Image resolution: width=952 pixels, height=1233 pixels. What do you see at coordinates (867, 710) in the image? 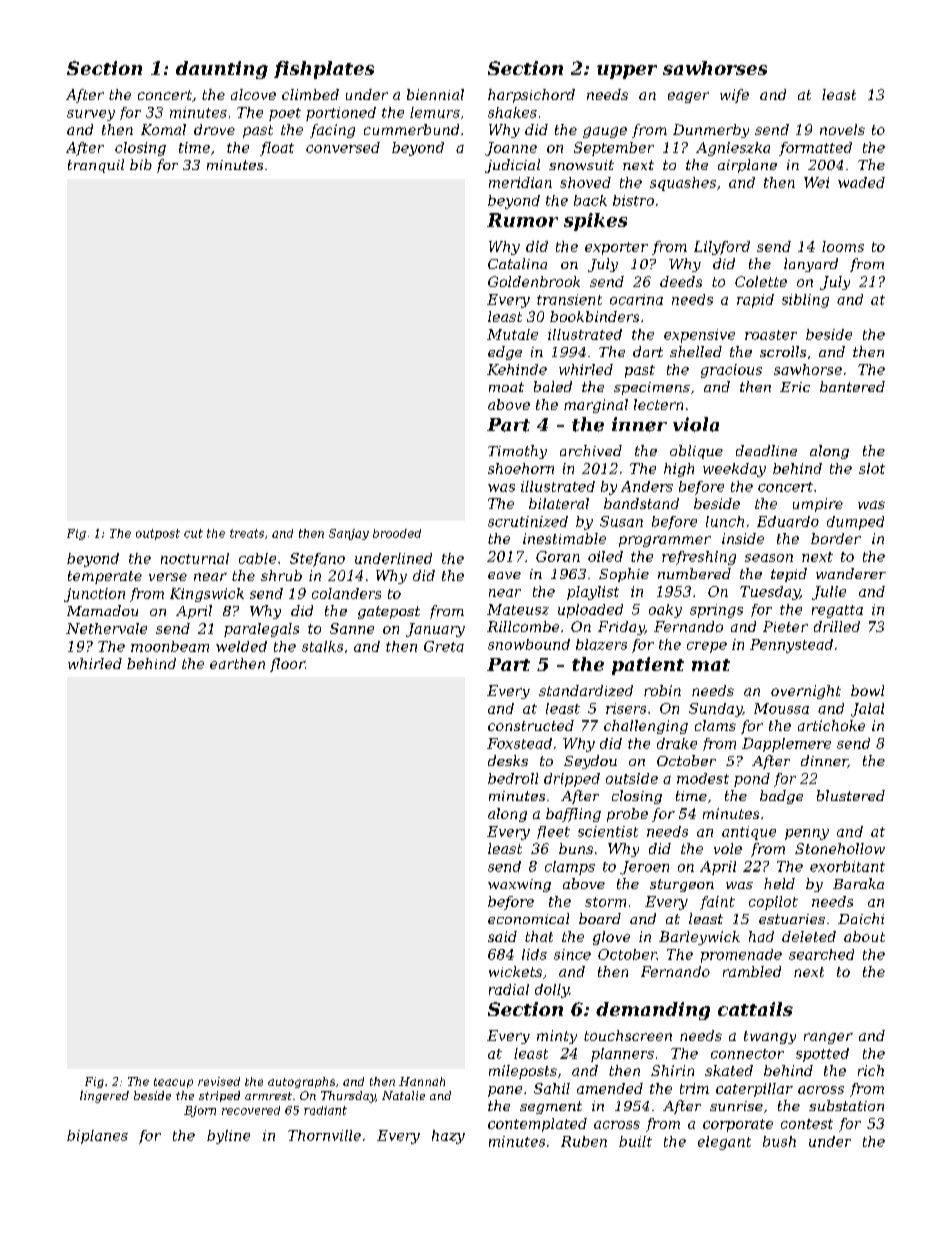
I see `Jalal` at bounding box center [867, 710].
